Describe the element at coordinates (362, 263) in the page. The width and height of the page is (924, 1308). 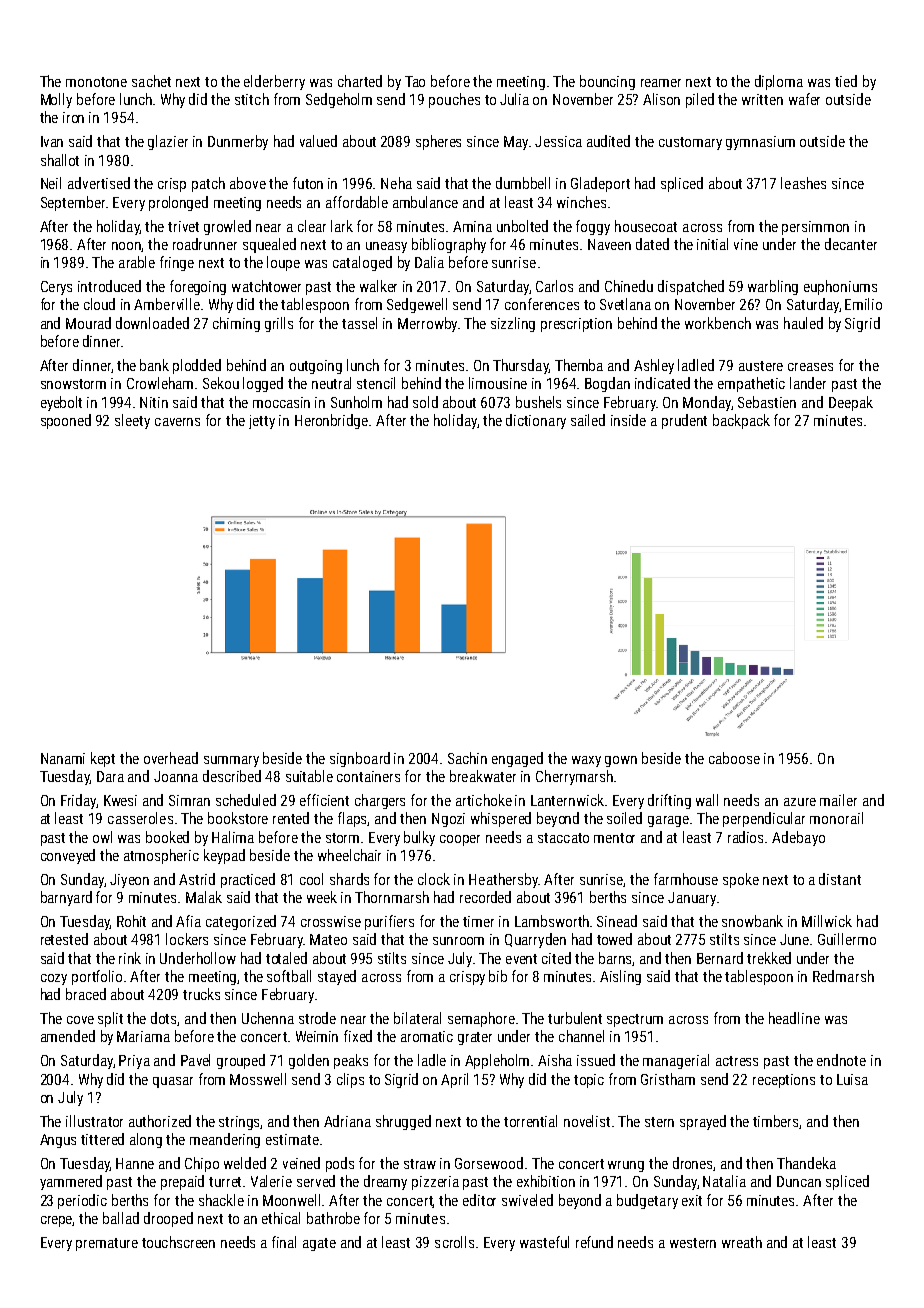
I see `cataloged` at that location.
